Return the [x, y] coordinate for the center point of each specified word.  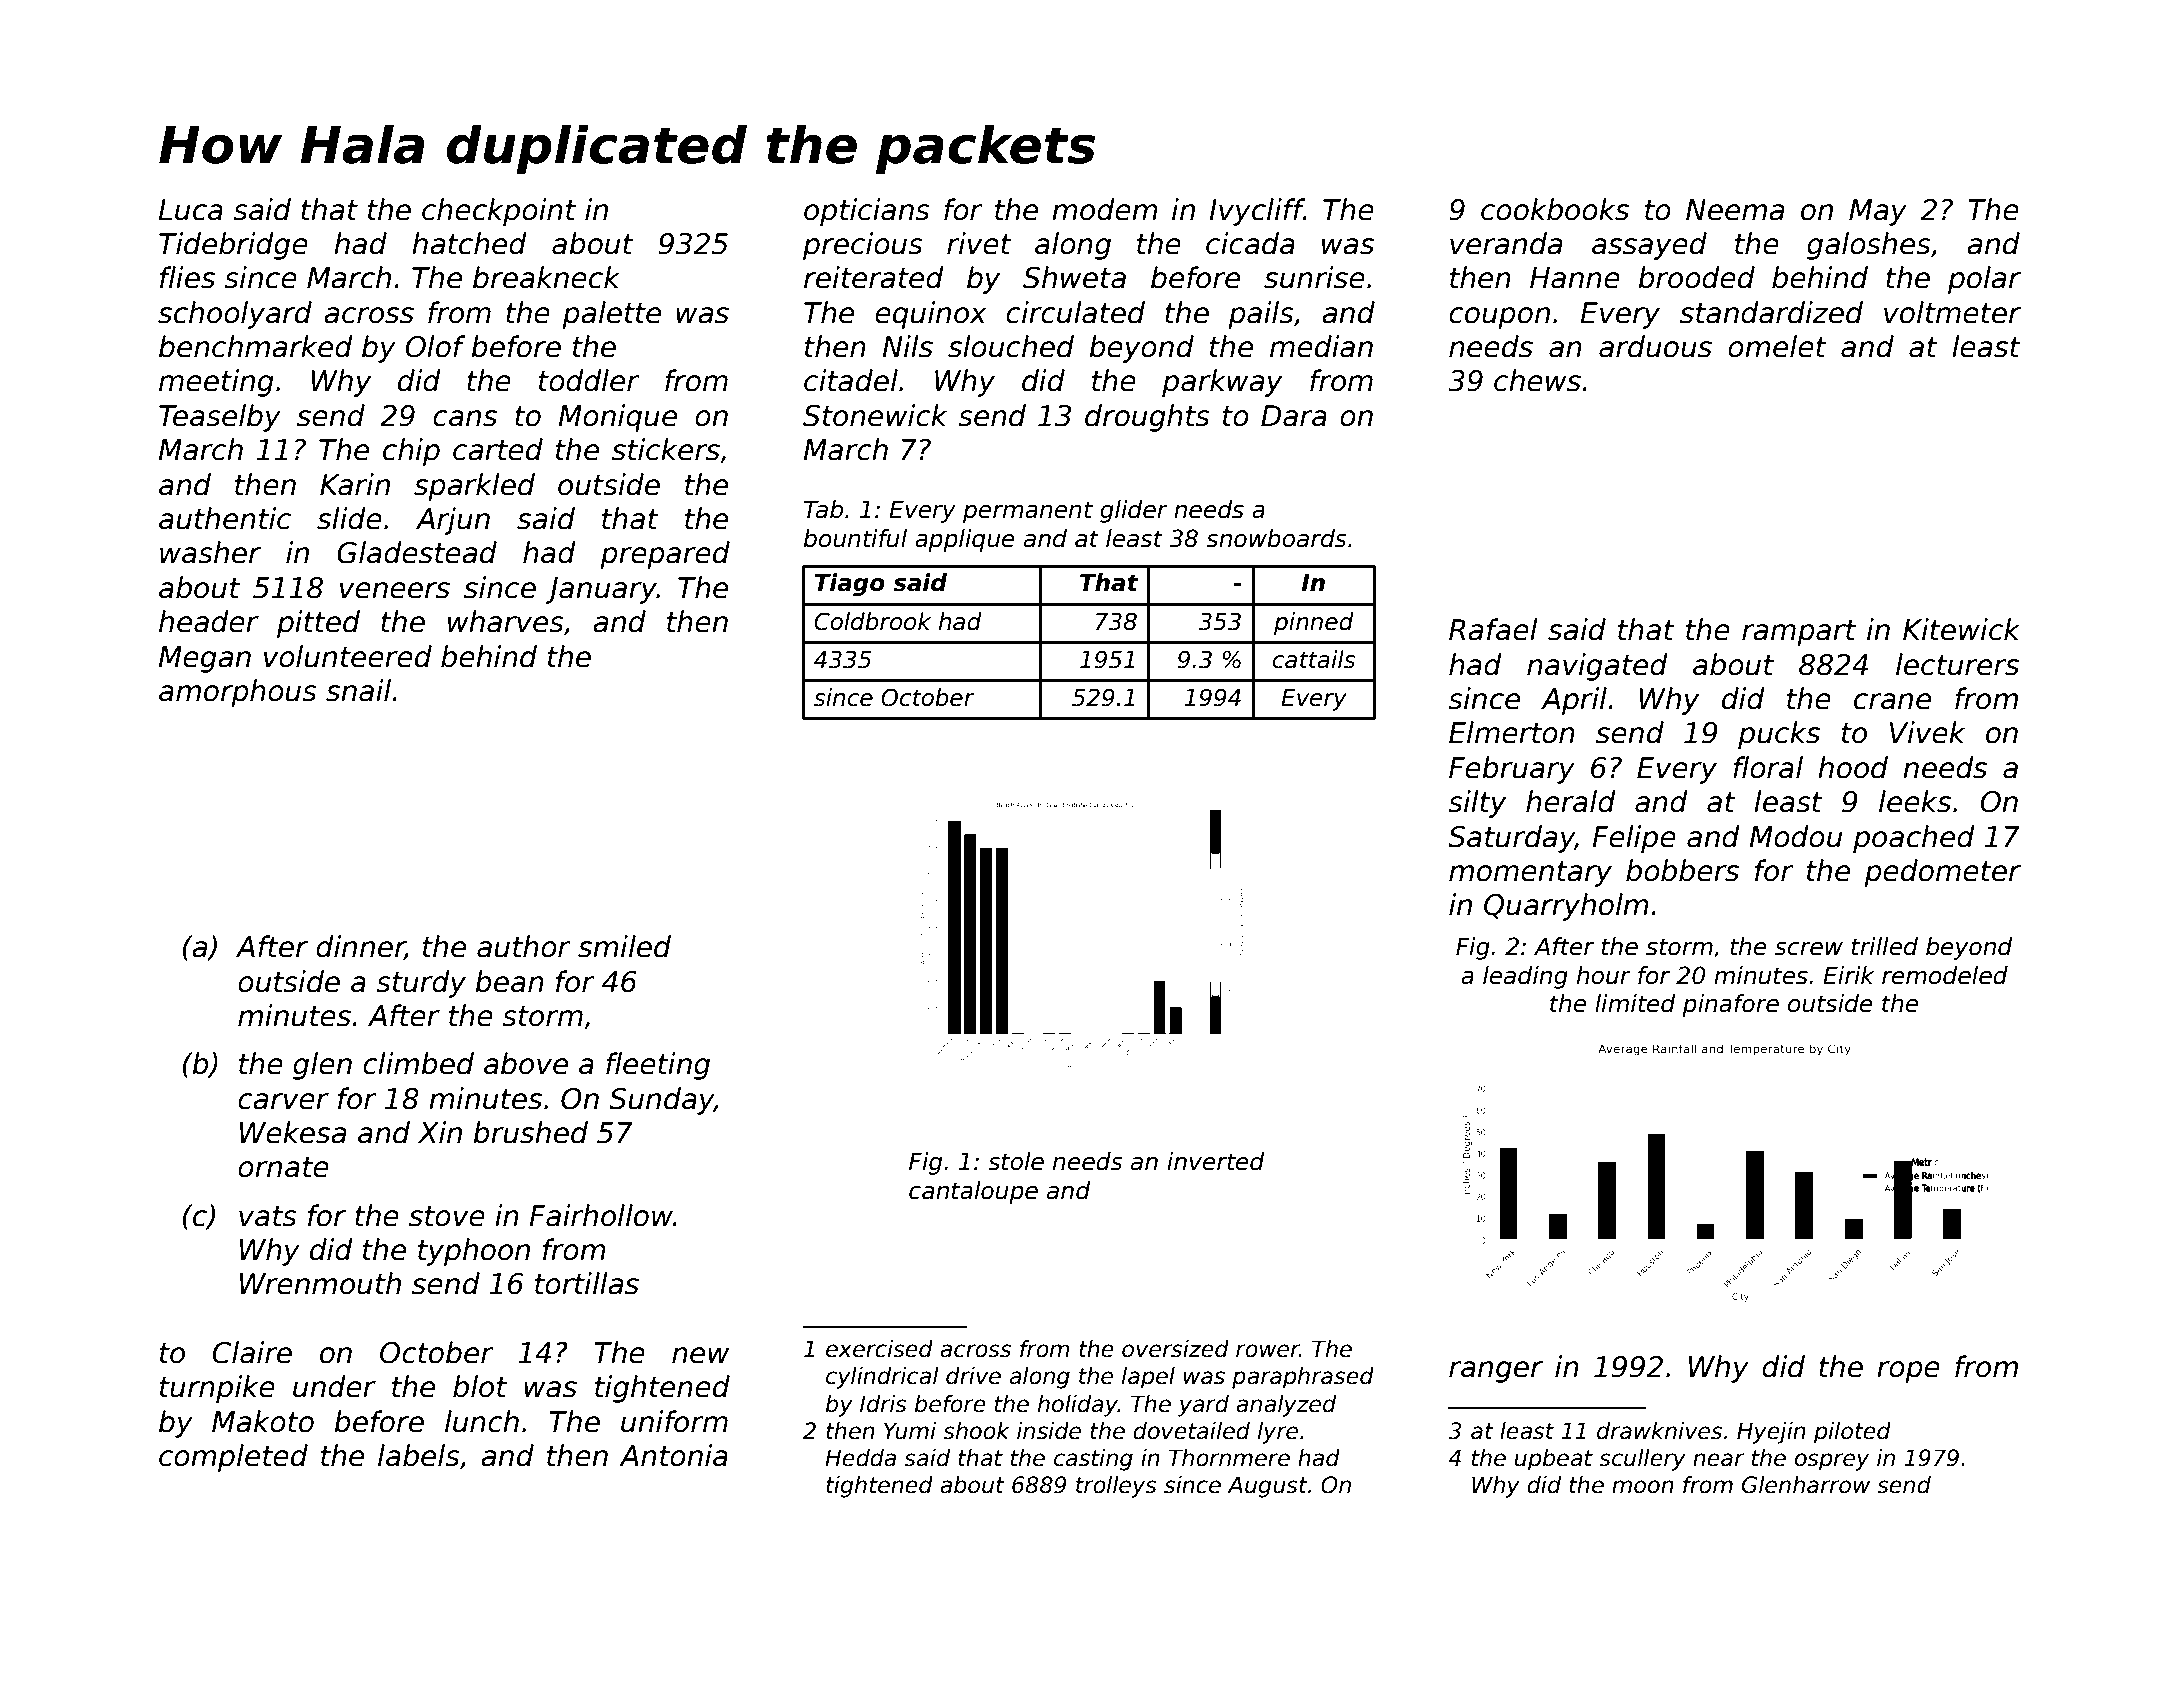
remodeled [1945, 975]
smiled [624, 946]
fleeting [658, 1066]
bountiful [855, 538]
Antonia [673, 1455]
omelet [1777, 346]
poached [1913, 839]
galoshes [1869, 246]
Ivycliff [1256, 212]
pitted [318, 624]
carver [283, 1101]
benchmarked [255, 346]
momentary [1530, 874]
